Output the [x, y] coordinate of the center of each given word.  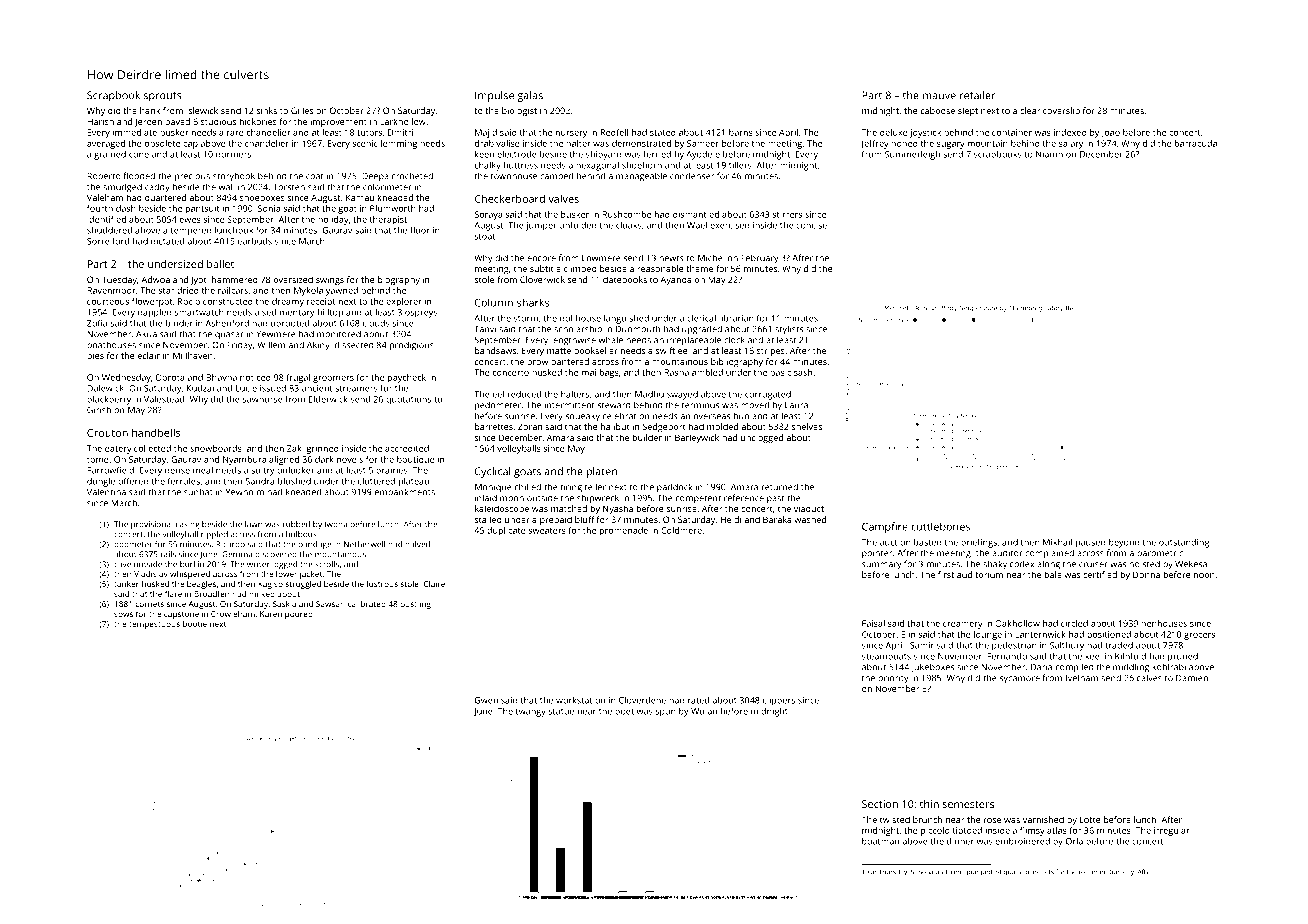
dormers [233, 154]
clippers [779, 701]
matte [559, 351]
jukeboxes [932, 668]
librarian [736, 318]
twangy [531, 713]
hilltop [330, 313]
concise [811, 225]
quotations [408, 400]
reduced [524, 394]
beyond [1124, 543]
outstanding [1184, 543]
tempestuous [154, 625]
